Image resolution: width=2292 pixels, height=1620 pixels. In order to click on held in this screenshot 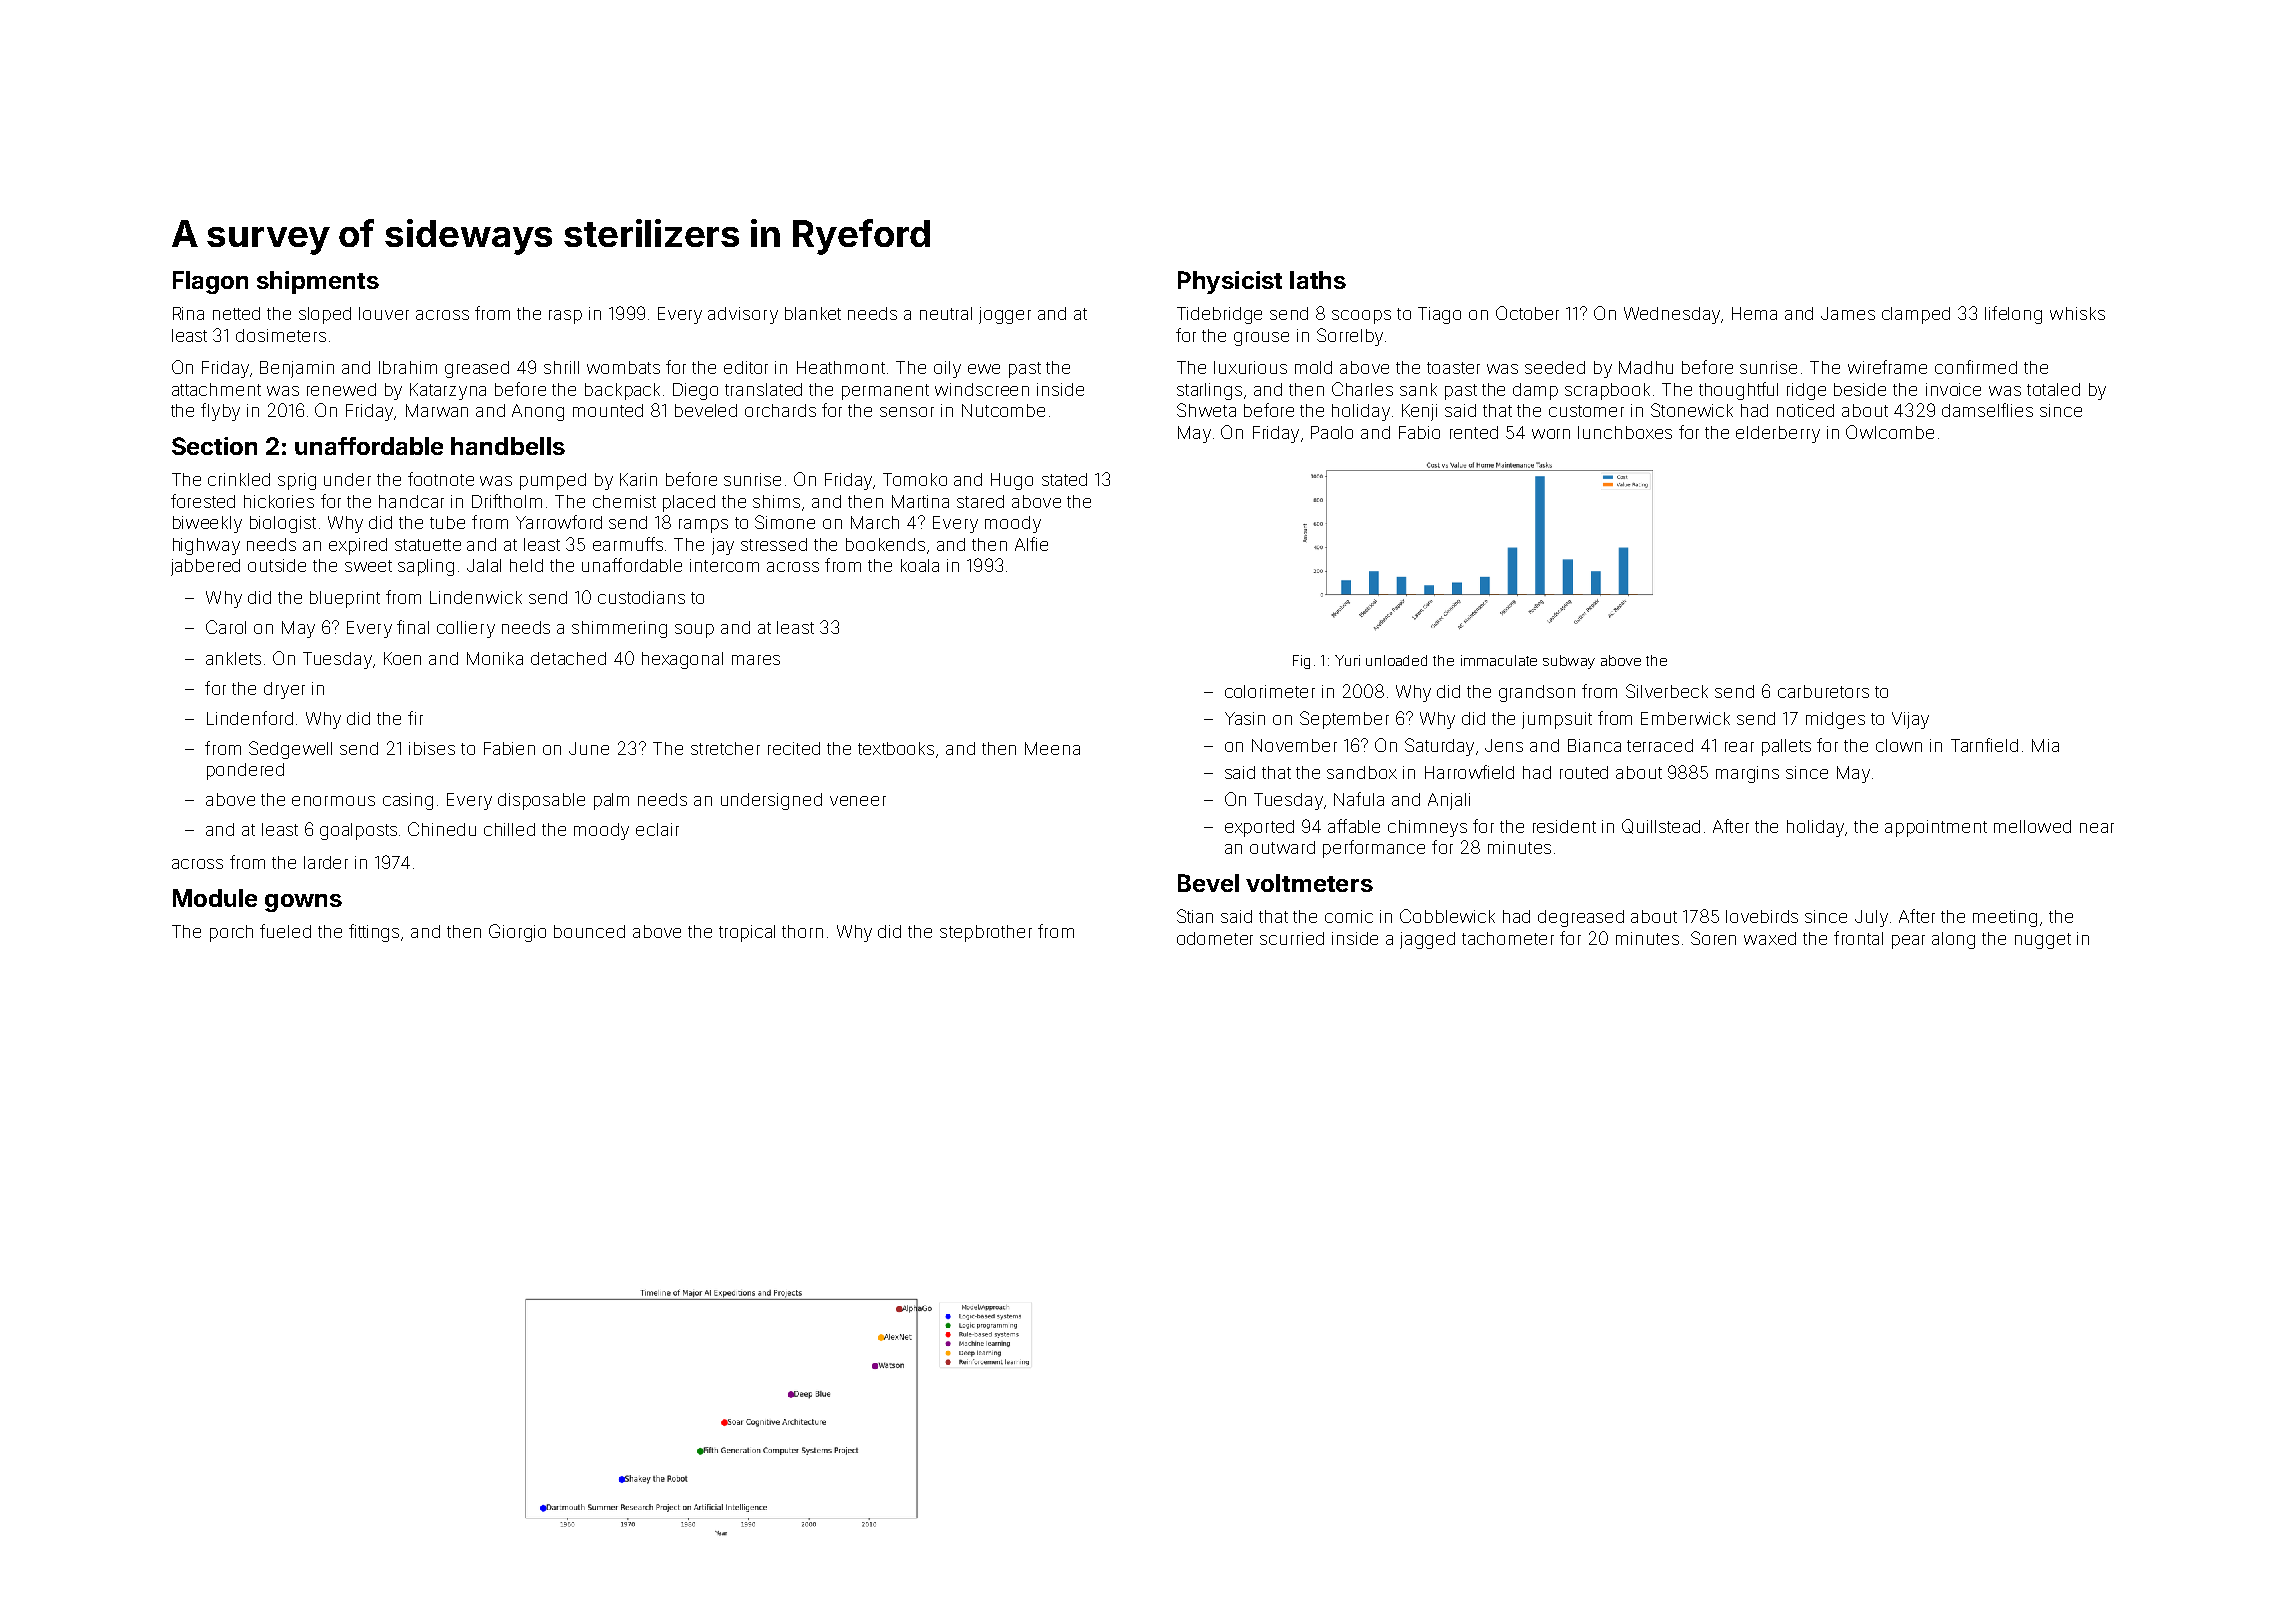, I will do `click(526, 565)`.
